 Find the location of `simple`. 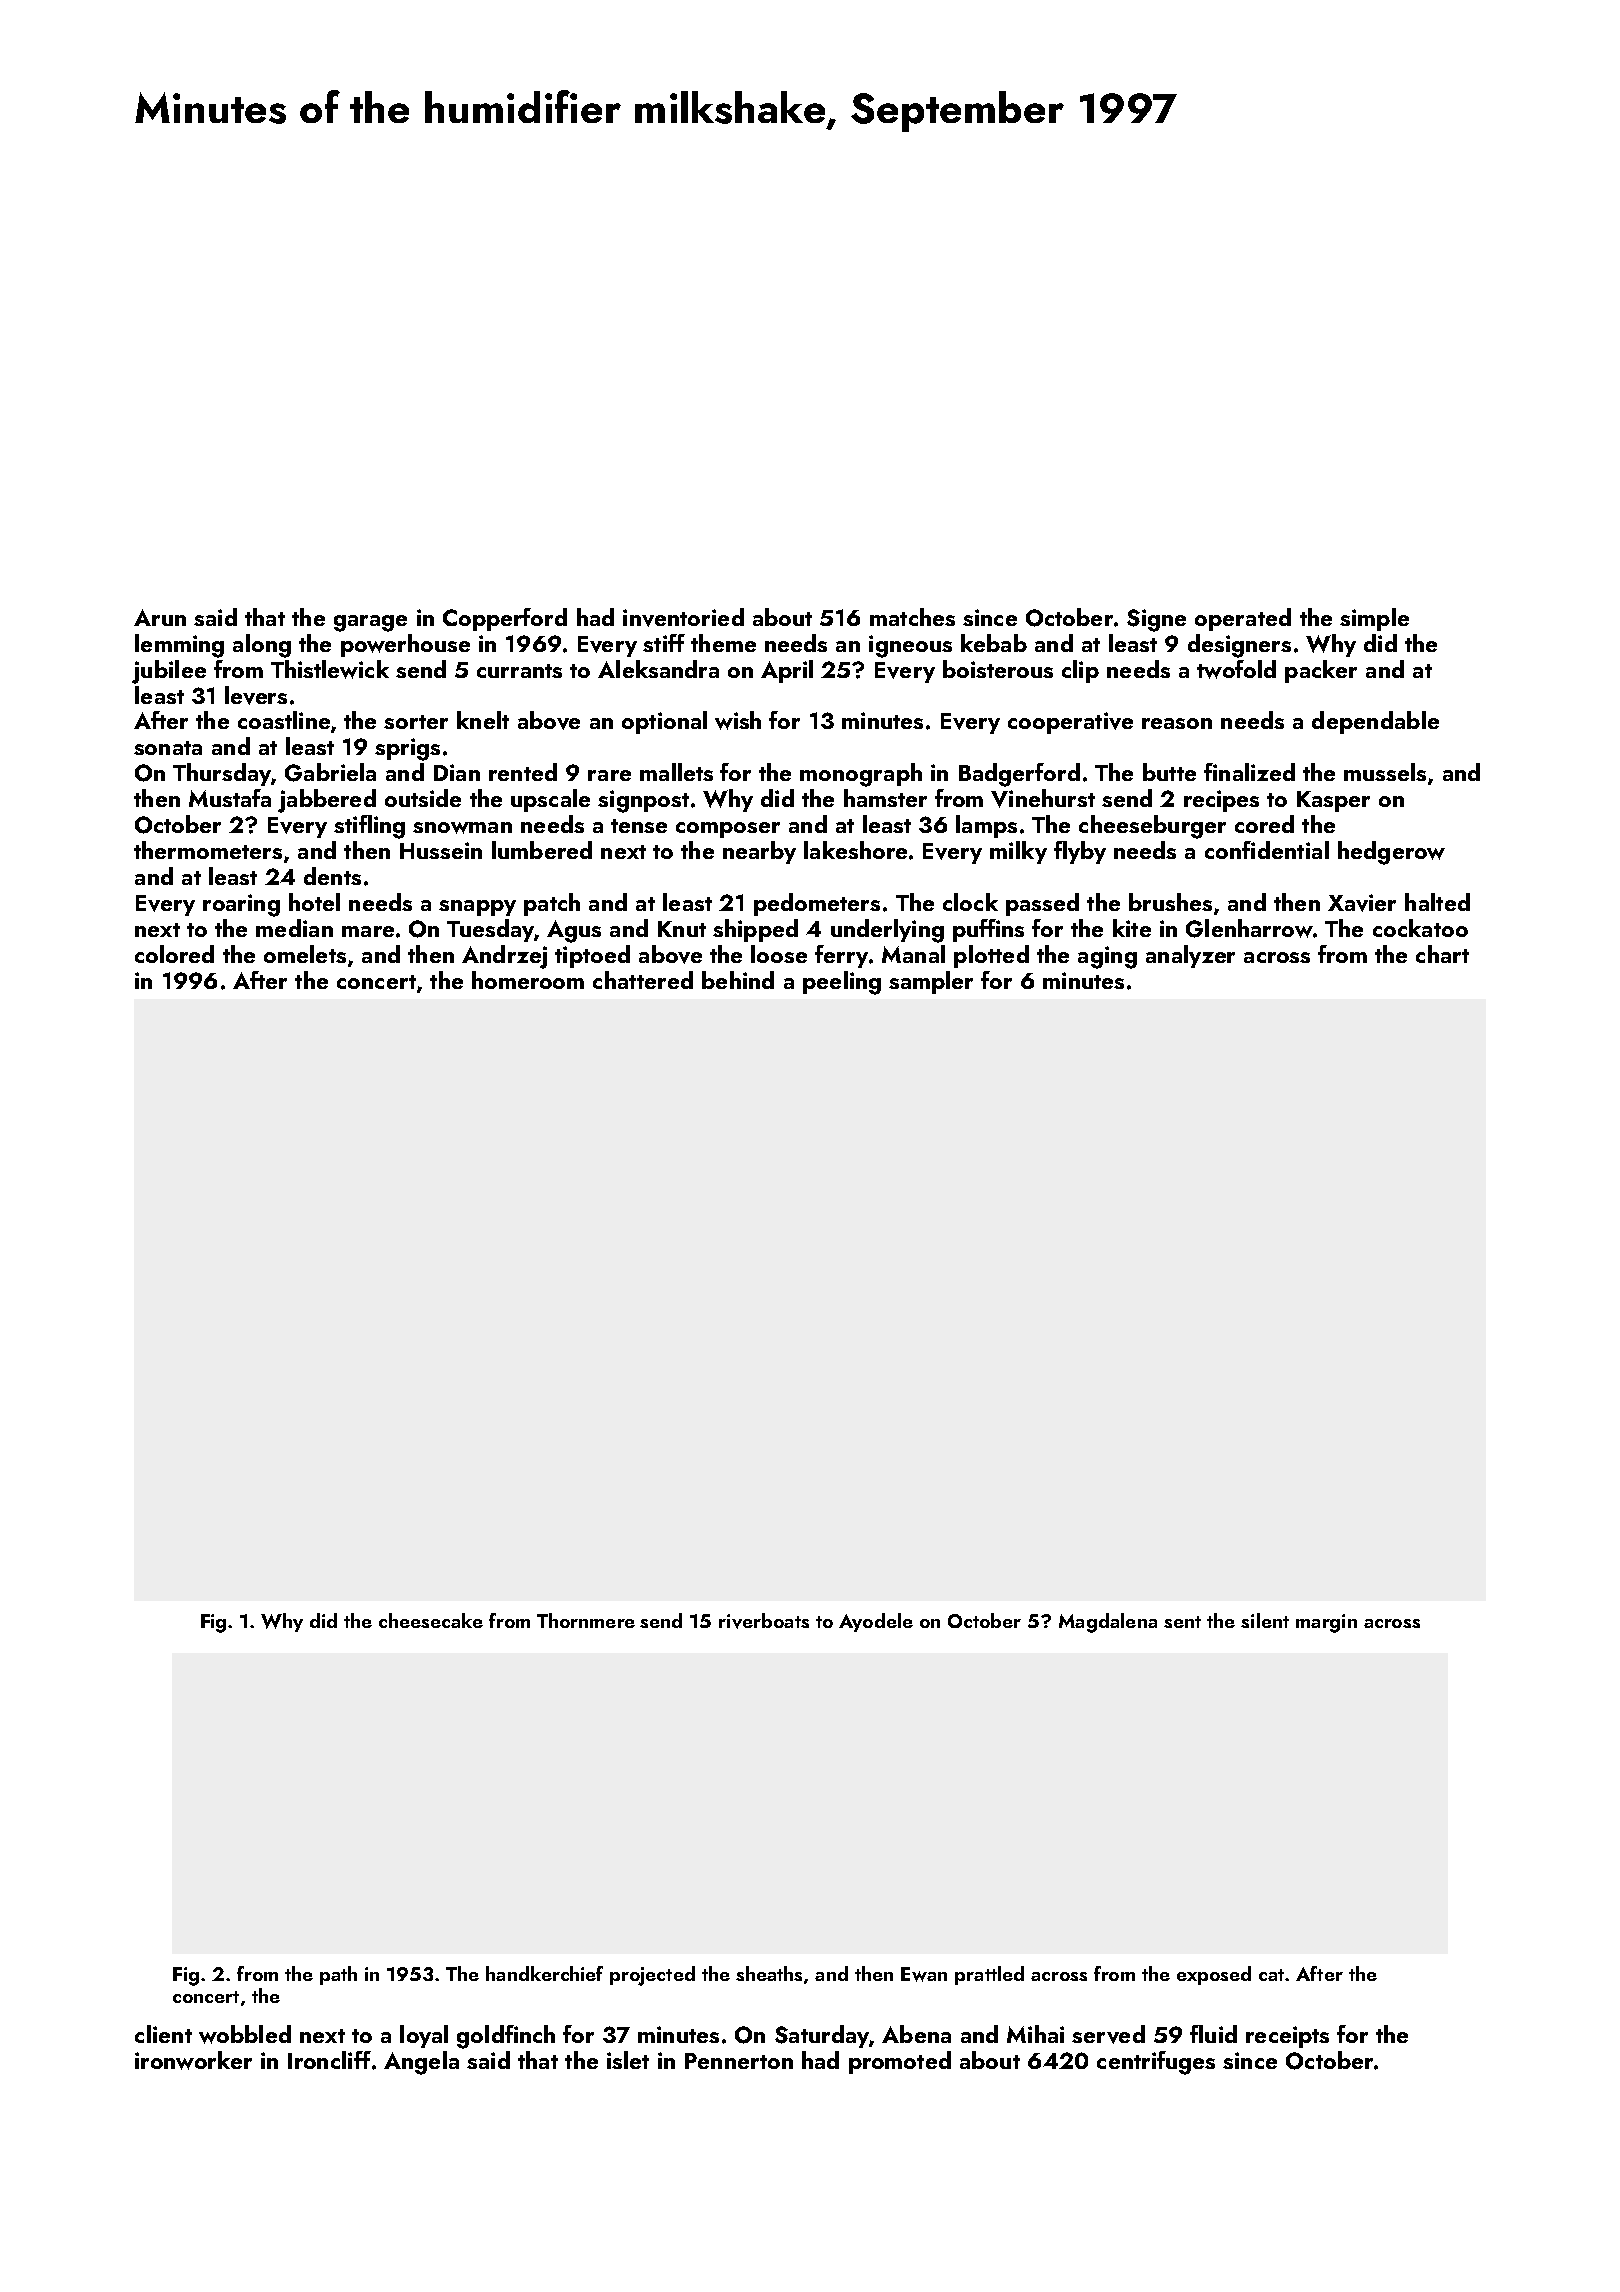

simple is located at coordinates (1374, 619).
